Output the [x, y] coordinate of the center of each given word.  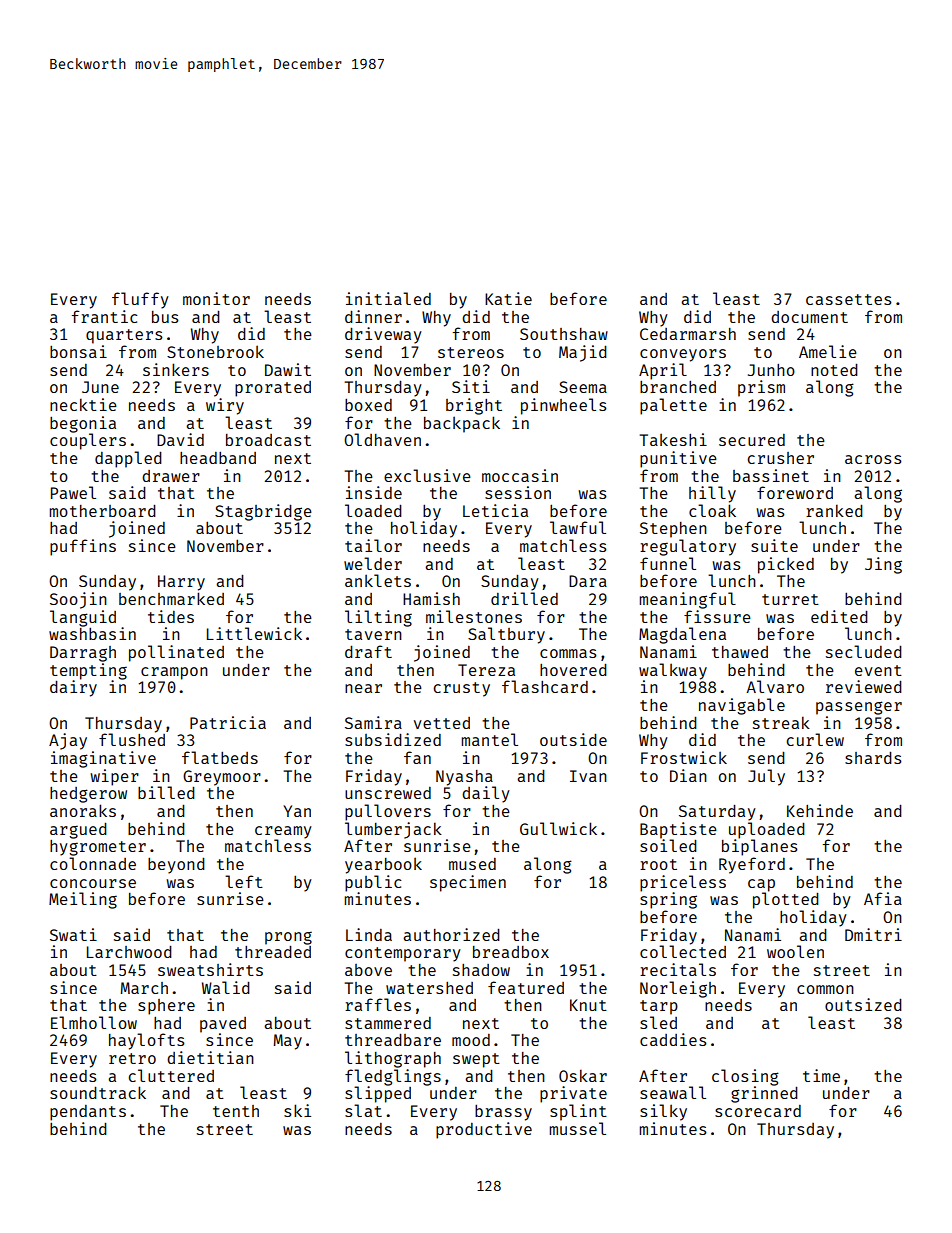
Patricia [228, 722]
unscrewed [388, 793]
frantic [104, 316]
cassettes [849, 299]
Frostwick [684, 757]
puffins [83, 547]
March [144, 988]
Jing [883, 565]
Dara [588, 581]
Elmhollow [94, 1022]
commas [568, 653]
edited [839, 616]
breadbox [511, 952]
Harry [181, 583]
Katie [508, 298]
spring [668, 900]
